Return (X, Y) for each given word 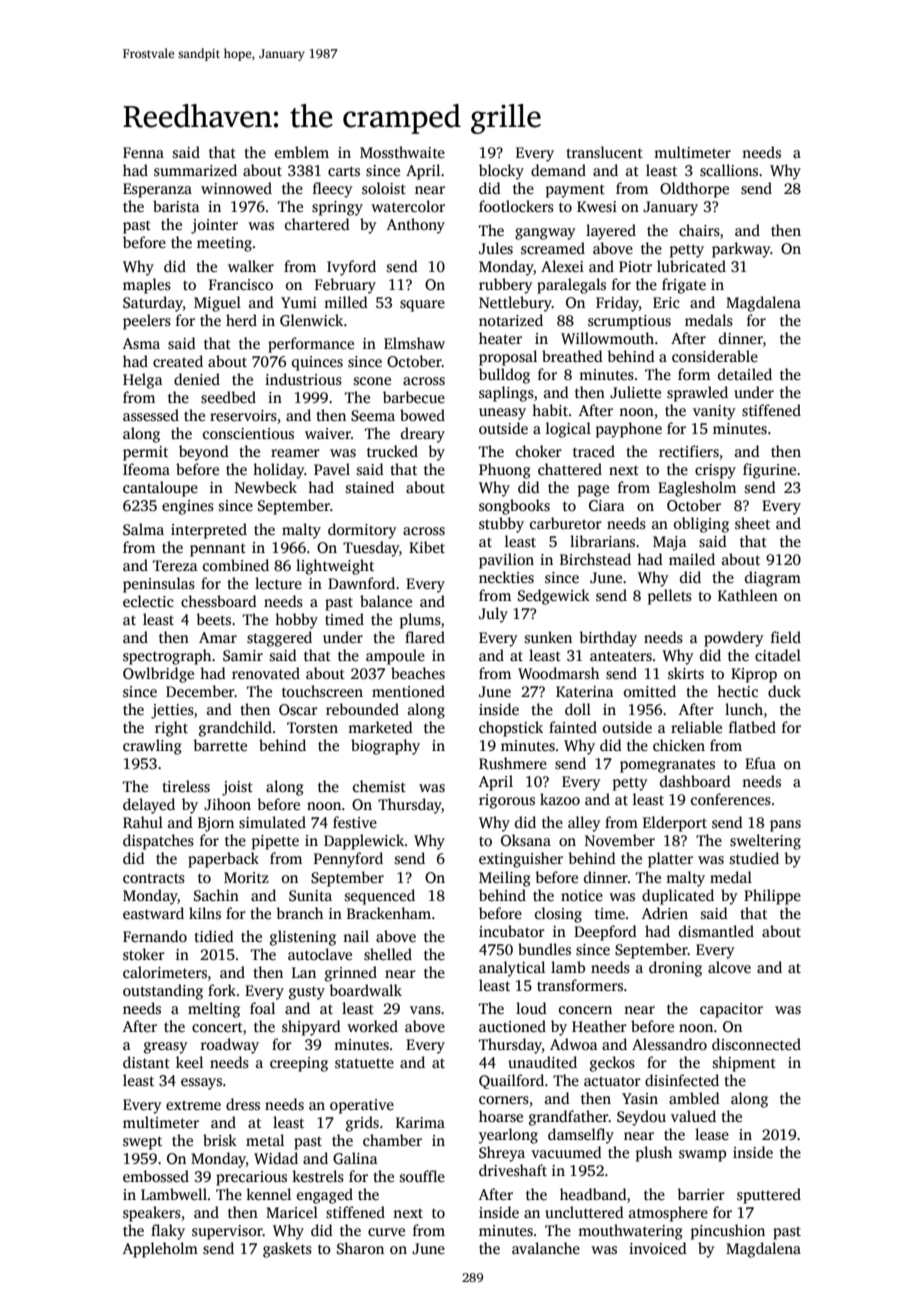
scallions (729, 170)
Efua (760, 763)
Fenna (143, 152)
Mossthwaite (402, 152)
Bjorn (216, 824)
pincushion (728, 1232)
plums (420, 621)
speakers (152, 1214)
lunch (744, 709)
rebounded (362, 709)
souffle (422, 1176)
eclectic (148, 601)
